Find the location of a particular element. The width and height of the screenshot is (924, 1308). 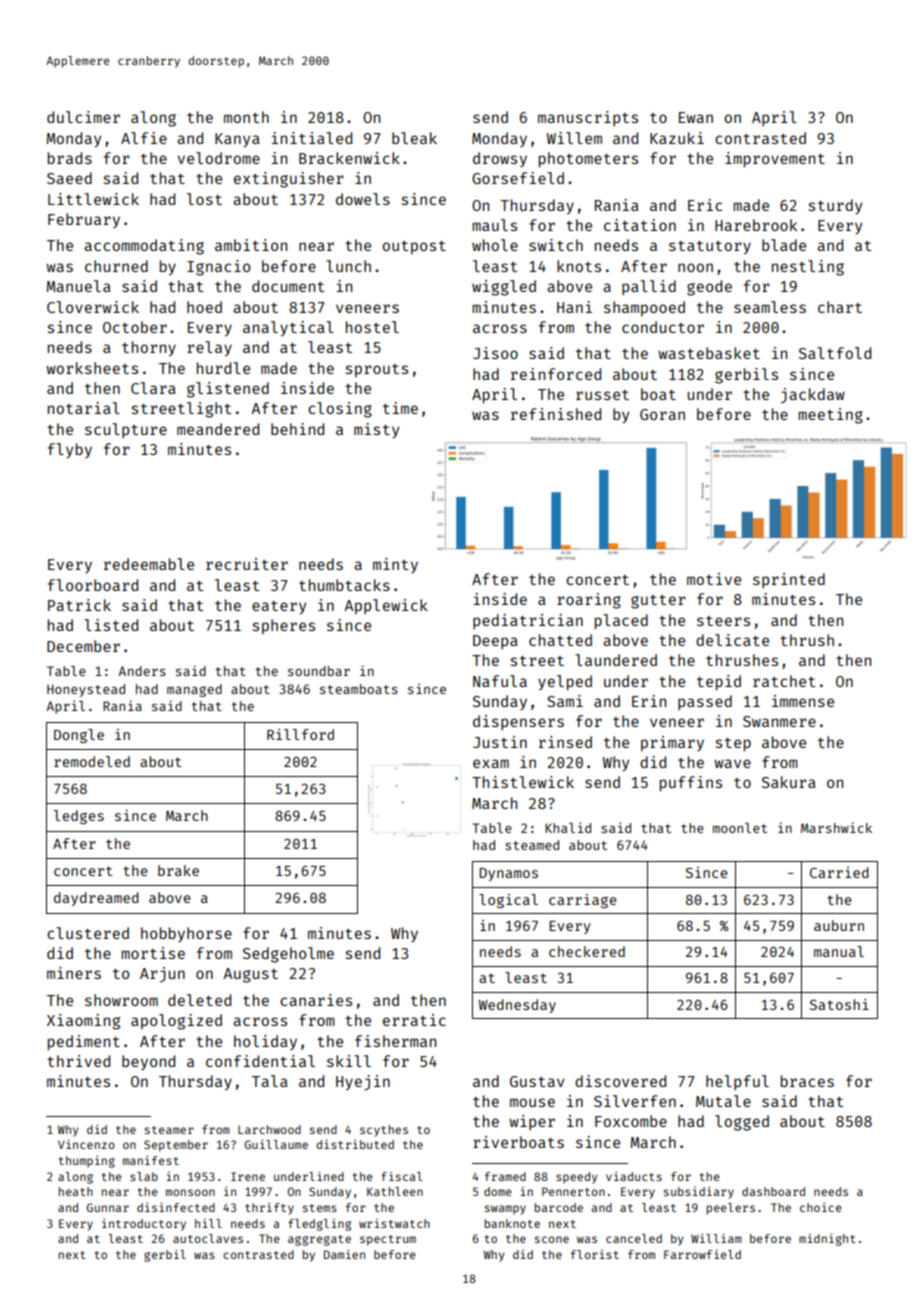

ledges is located at coordinates (79, 817).
